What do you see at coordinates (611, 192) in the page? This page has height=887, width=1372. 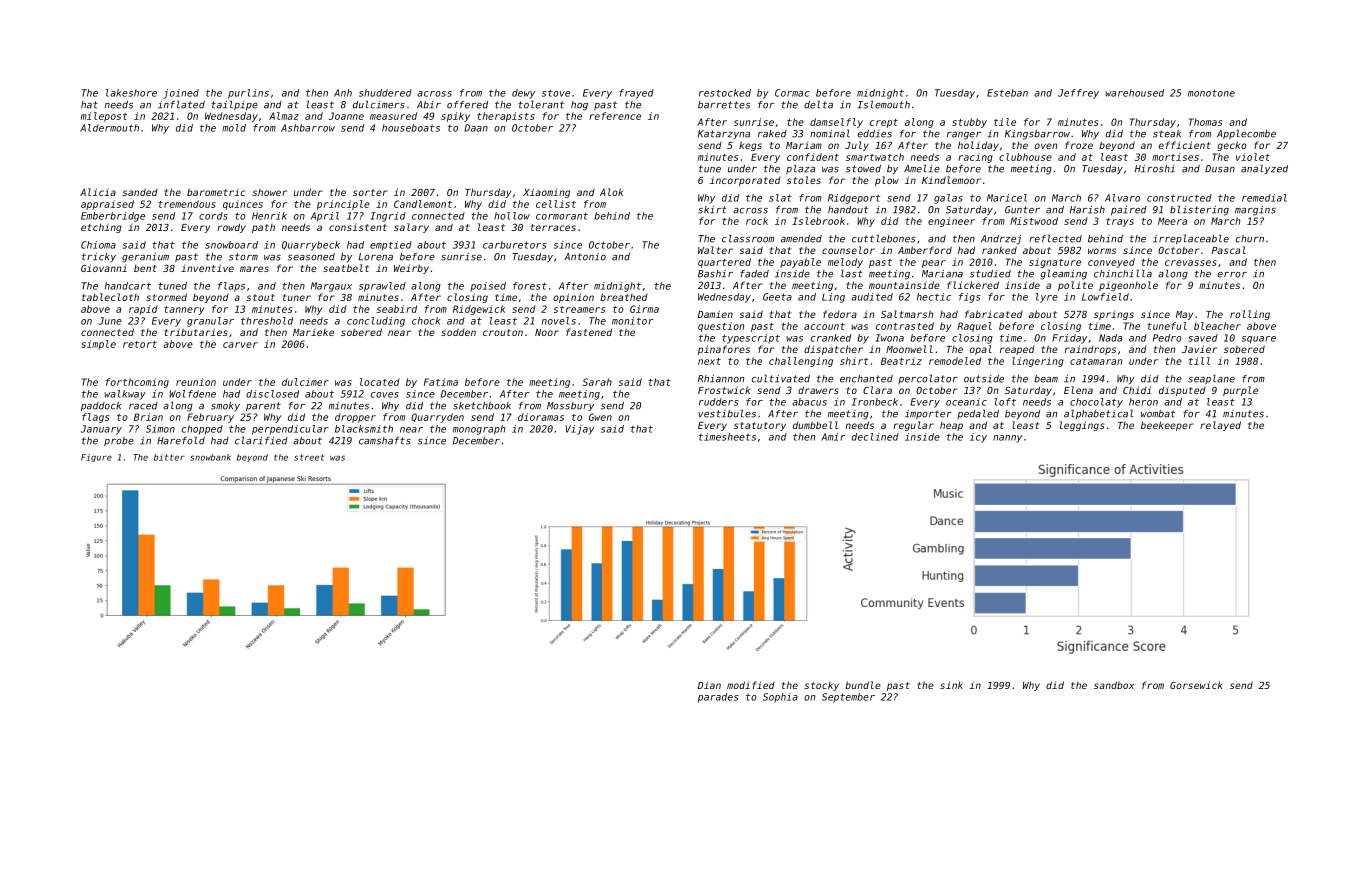 I see `Alok` at bounding box center [611, 192].
